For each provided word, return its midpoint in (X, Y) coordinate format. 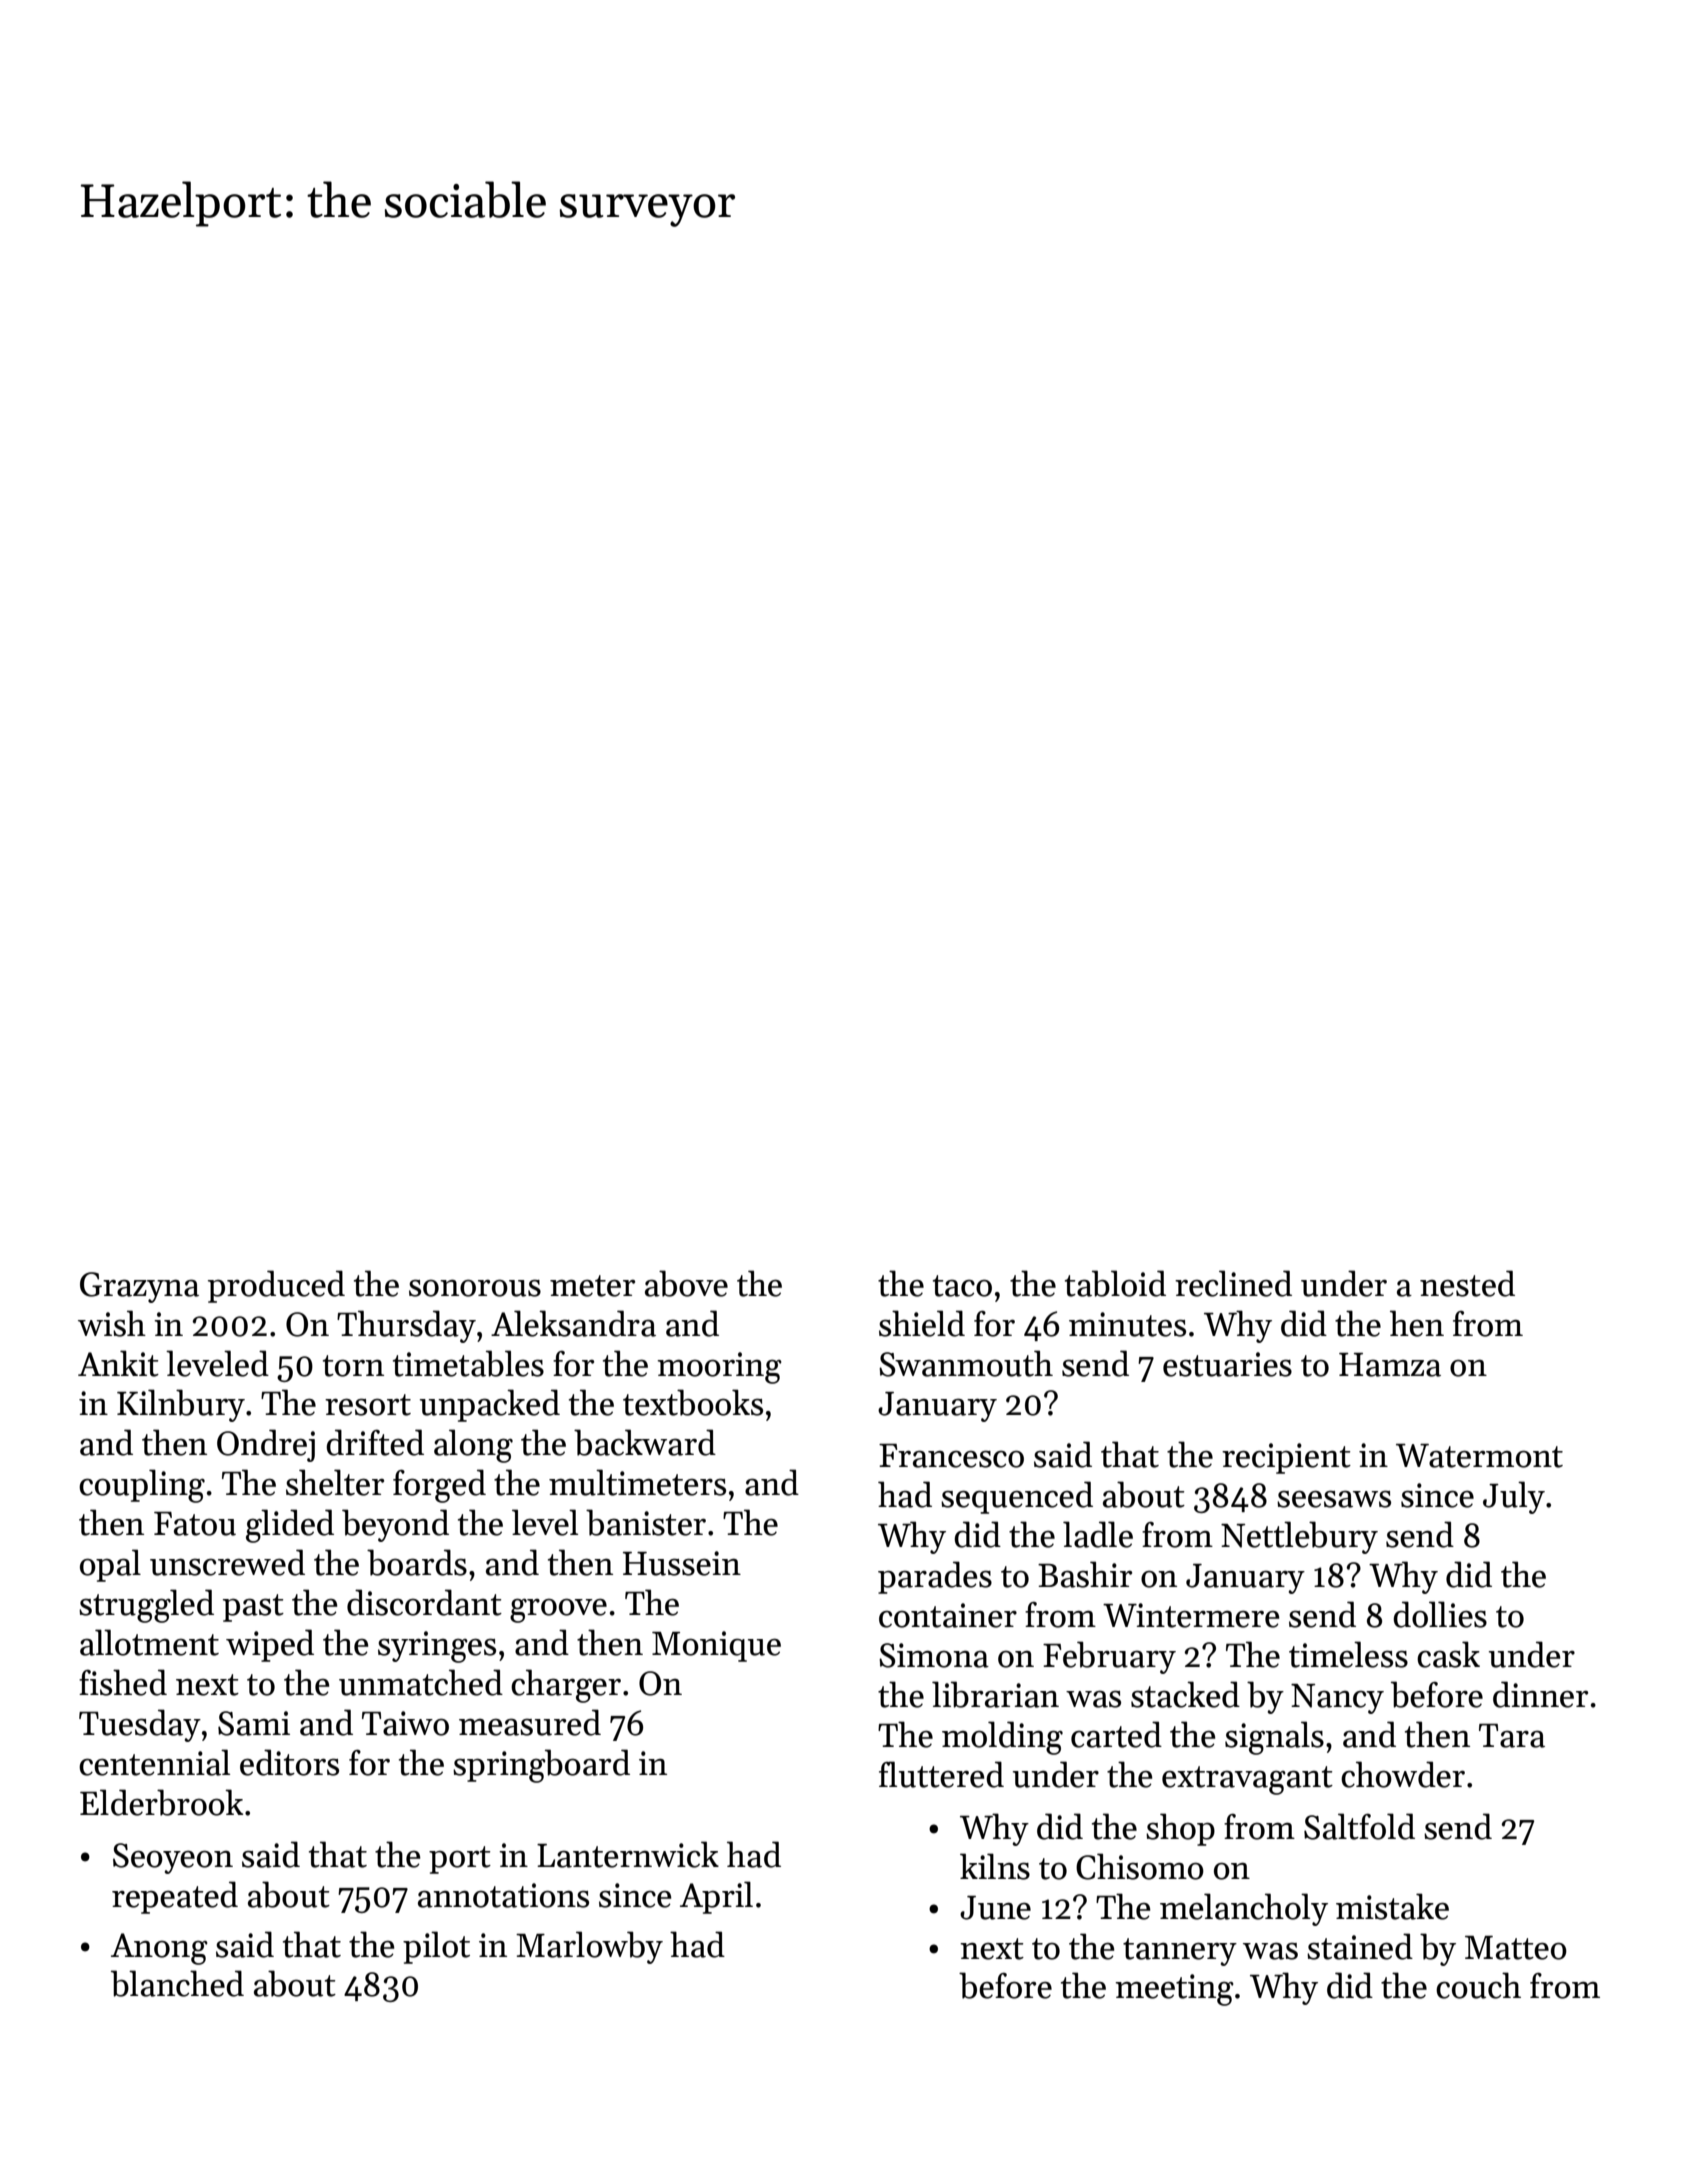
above (686, 1283)
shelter (335, 1482)
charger (566, 1686)
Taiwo (405, 1723)
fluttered (941, 1774)
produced (276, 1286)
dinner (1540, 1694)
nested (1467, 1283)
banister (646, 1522)
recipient (1286, 1458)
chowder (1403, 1774)
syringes (437, 1647)
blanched (177, 1983)
